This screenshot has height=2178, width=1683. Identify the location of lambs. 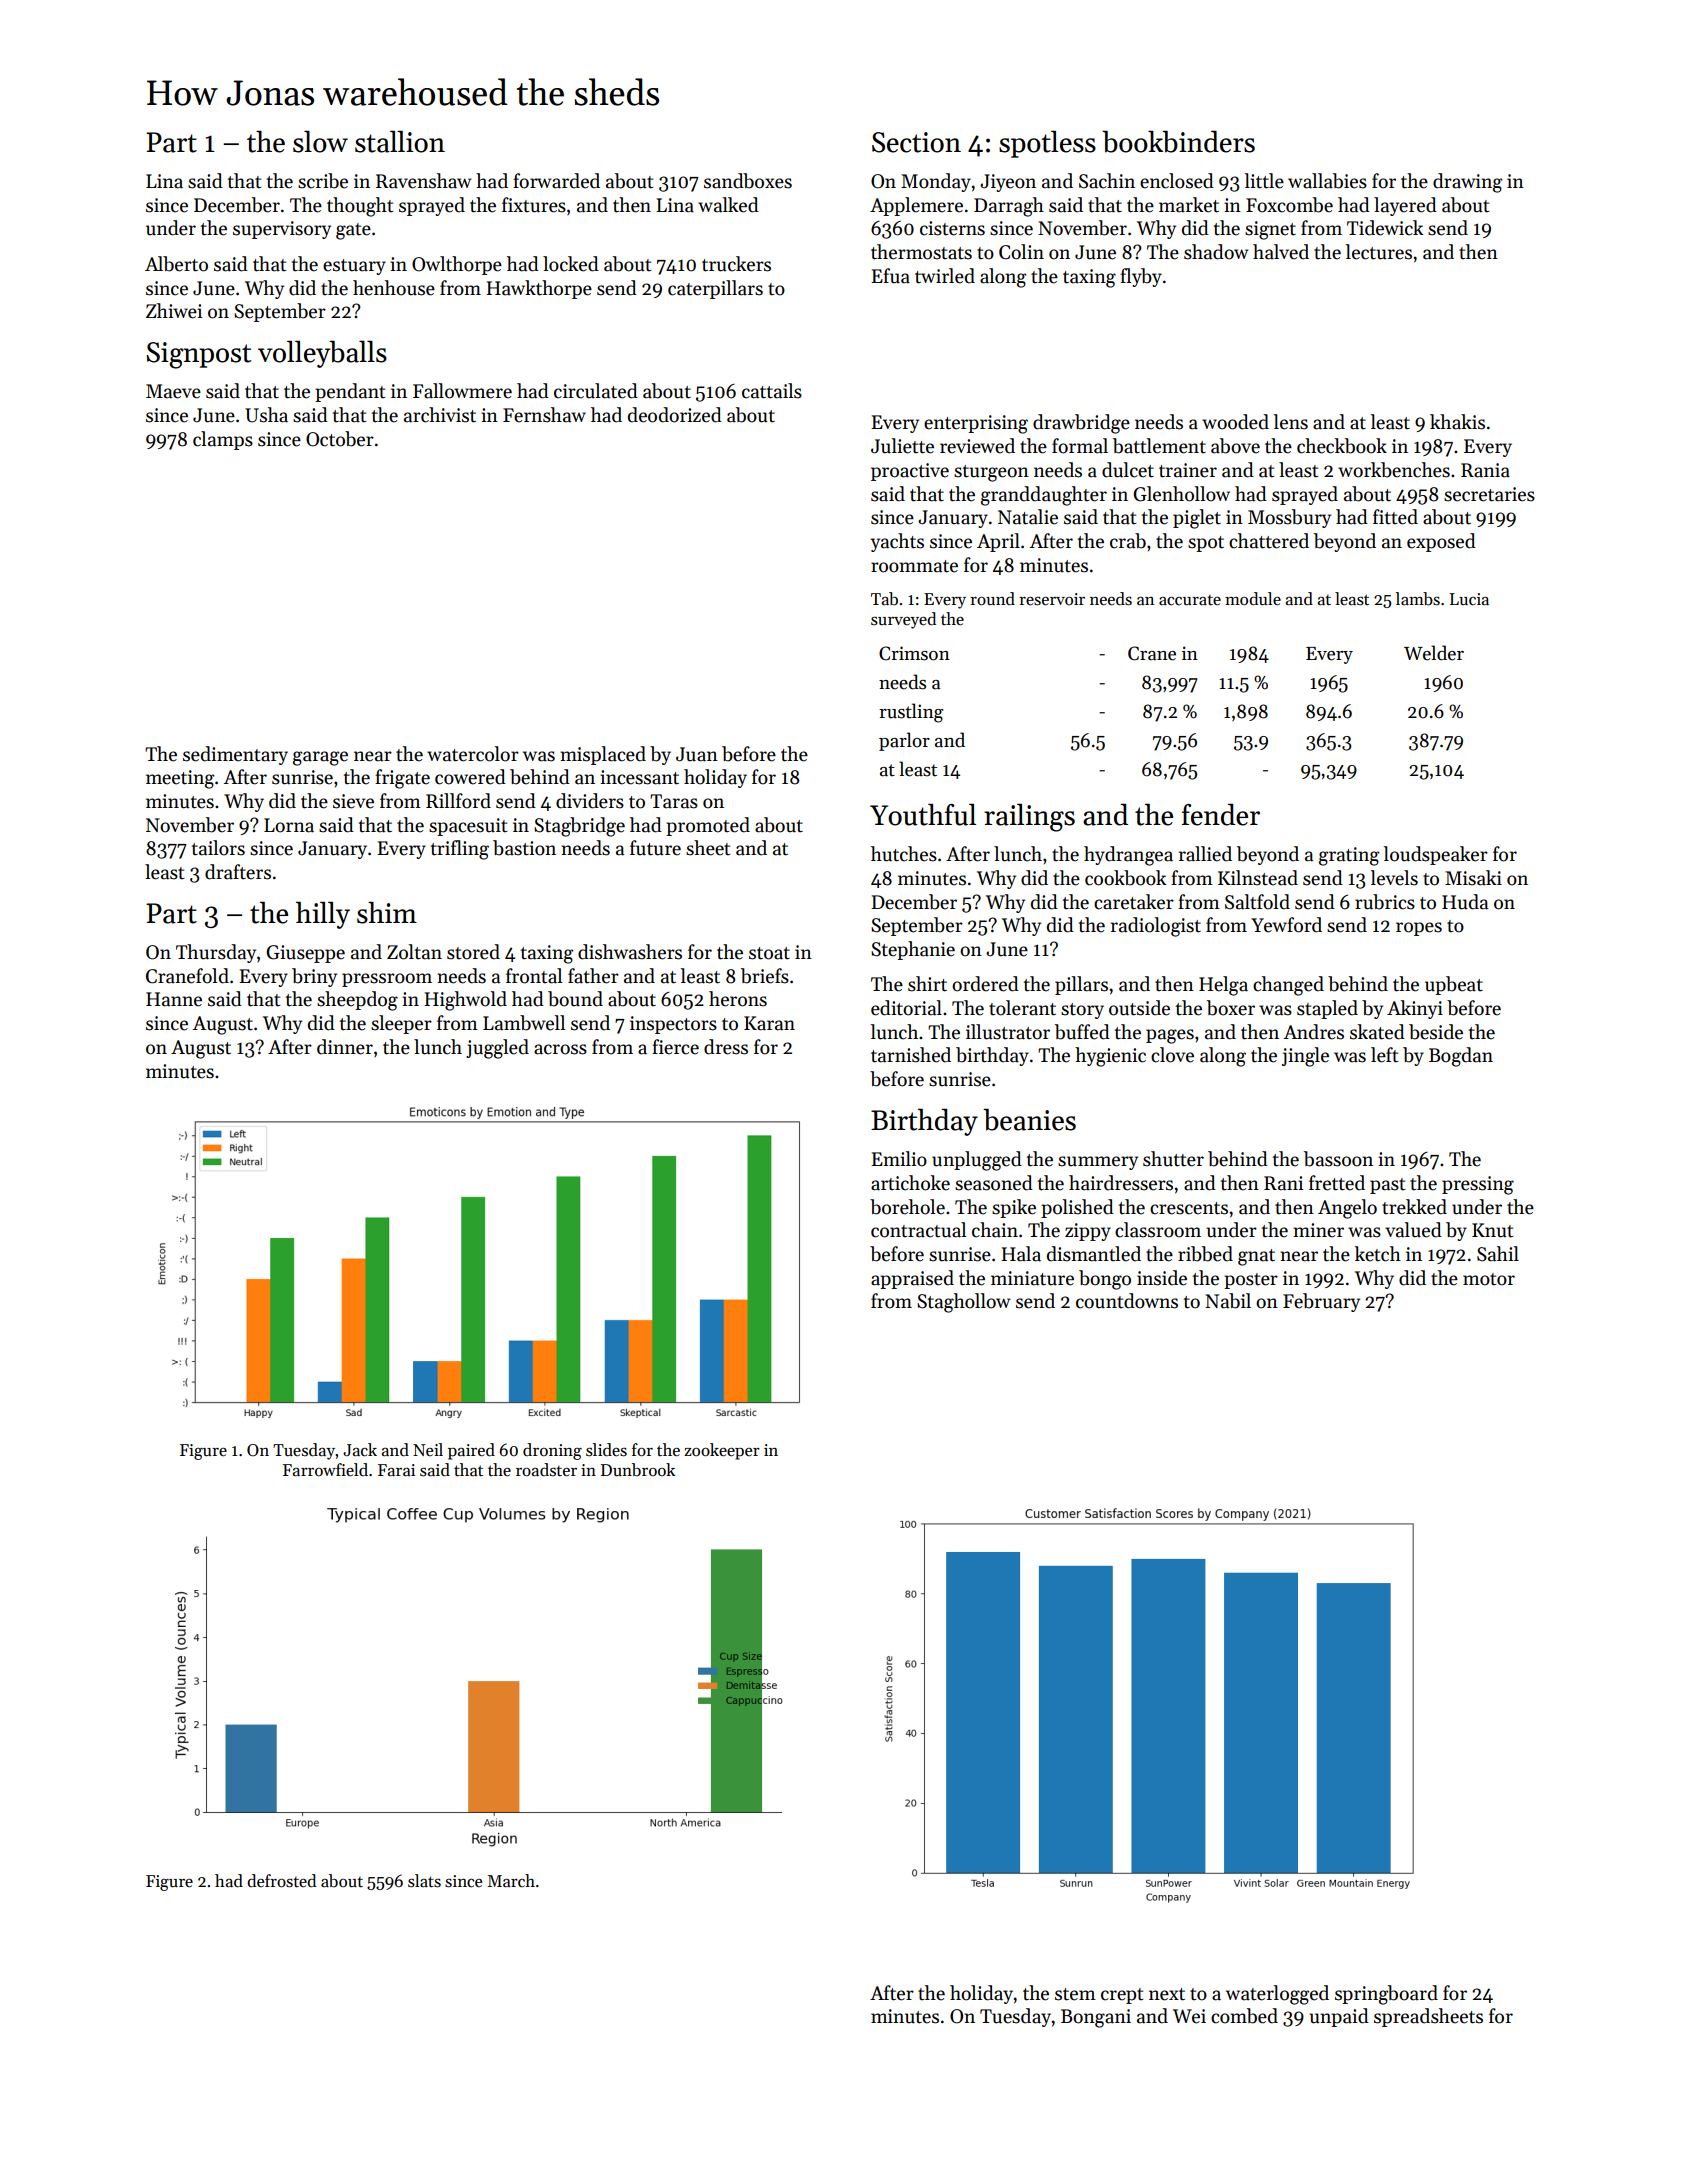
(1418, 599).
